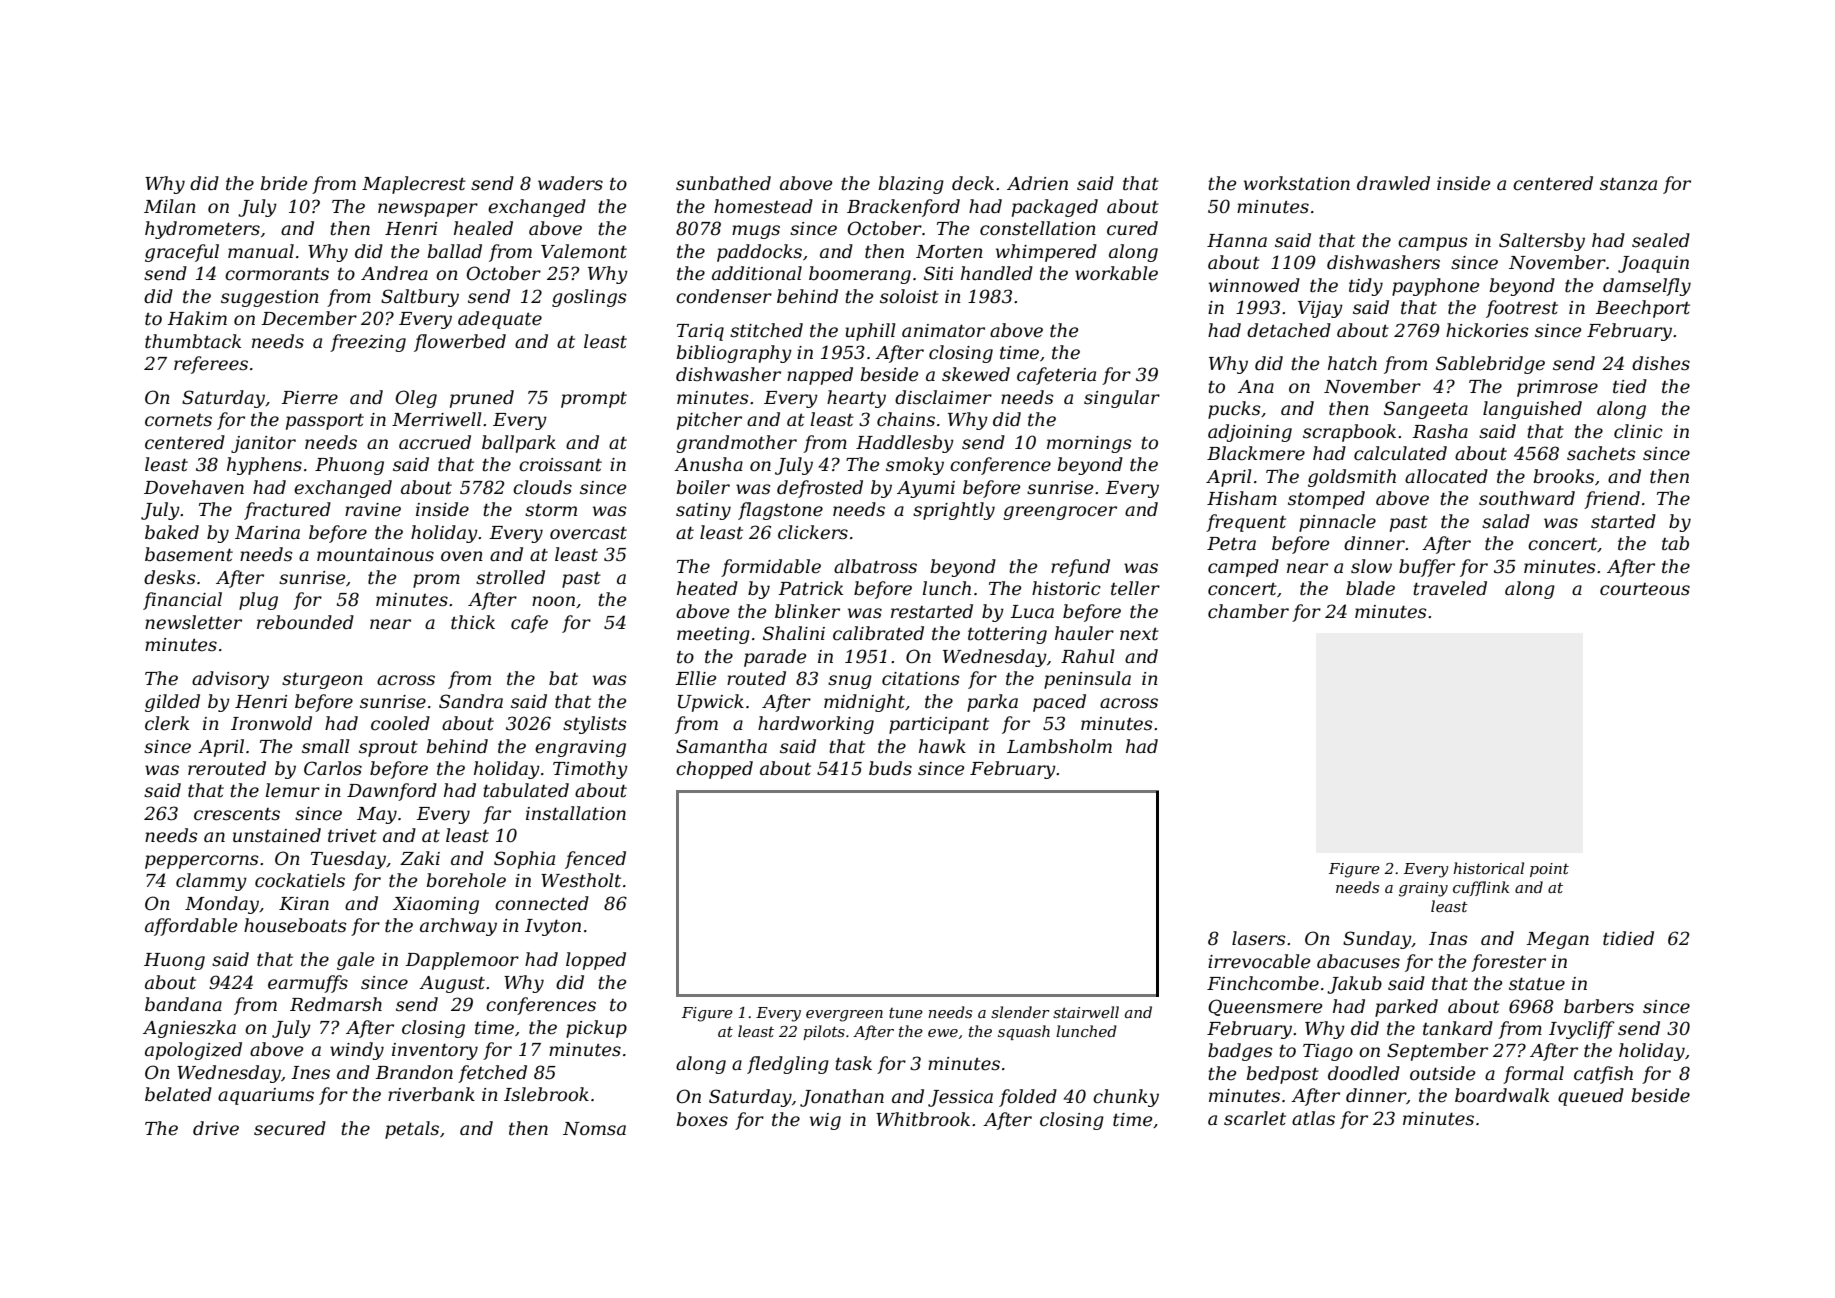 The image size is (1835, 1298). I want to click on workstation, so click(1297, 183).
